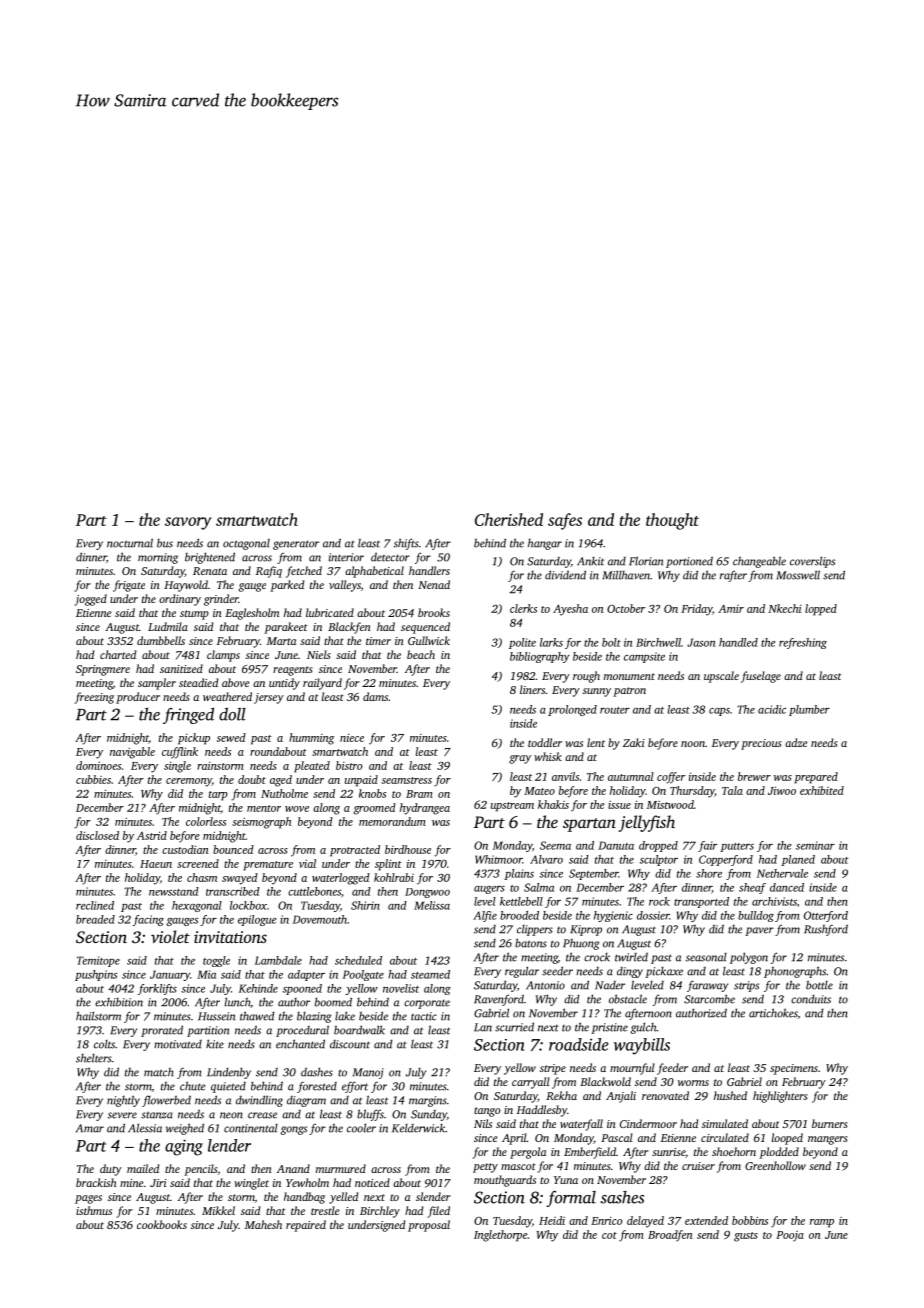  Describe the element at coordinates (672, 521) in the page. I see `thought` at that location.
